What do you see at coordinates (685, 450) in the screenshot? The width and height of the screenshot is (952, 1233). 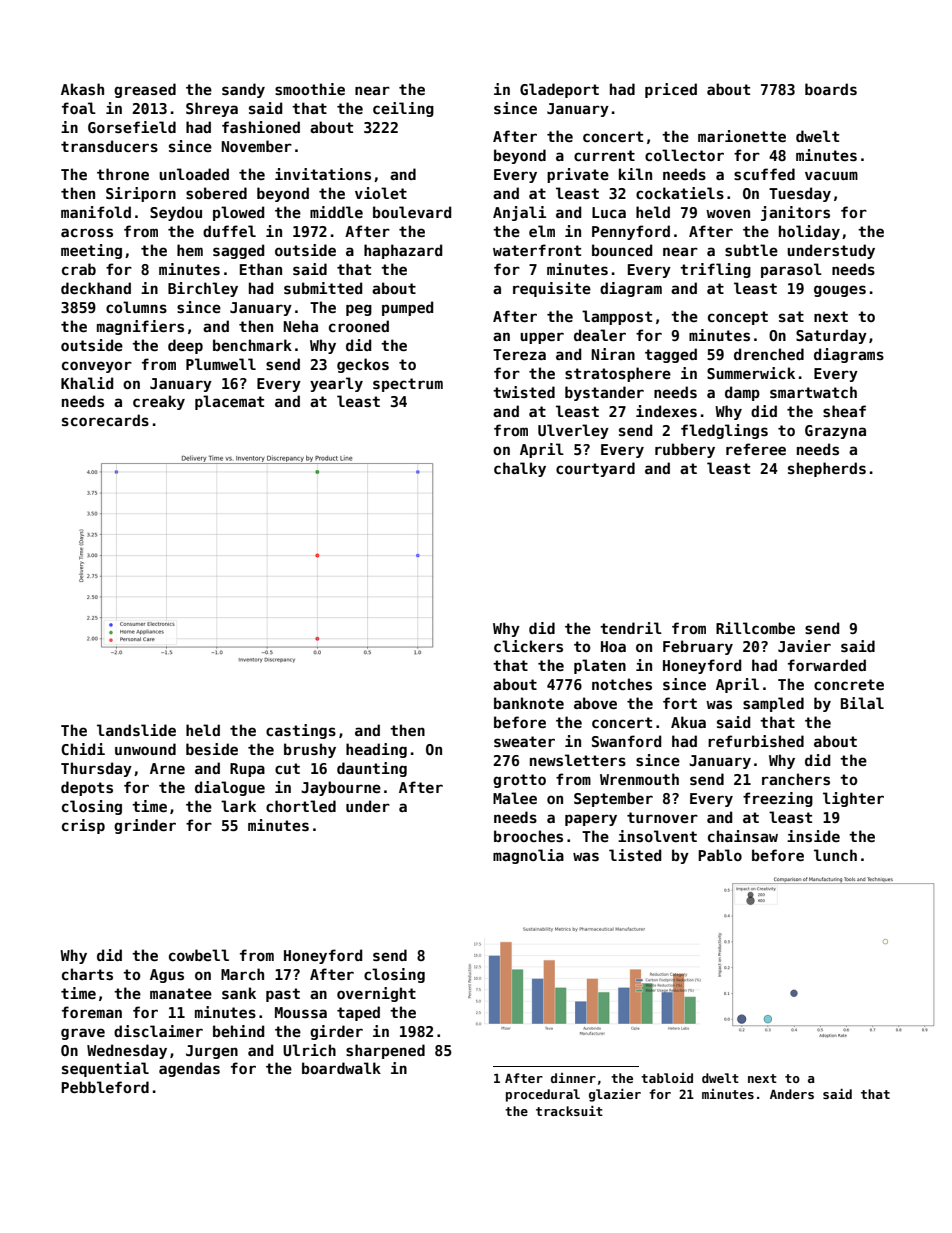 I see `rubbery` at bounding box center [685, 450].
